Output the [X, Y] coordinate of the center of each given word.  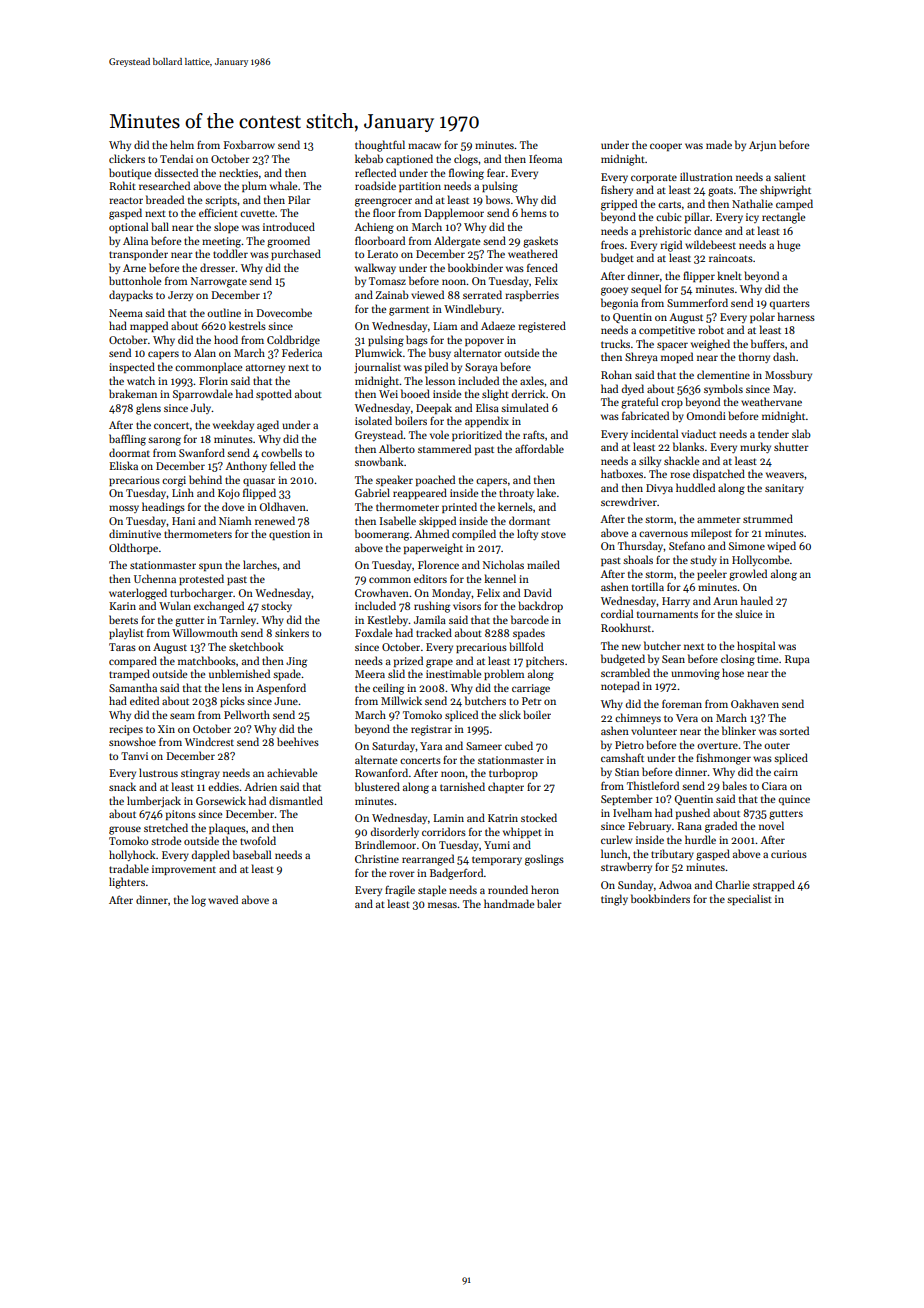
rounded [508, 889]
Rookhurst [626, 627]
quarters [790, 304]
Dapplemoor [454, 213]
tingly [614, 900]
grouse [125, 830]
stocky [276, 606]
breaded [165, 199]
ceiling [388, 689]
